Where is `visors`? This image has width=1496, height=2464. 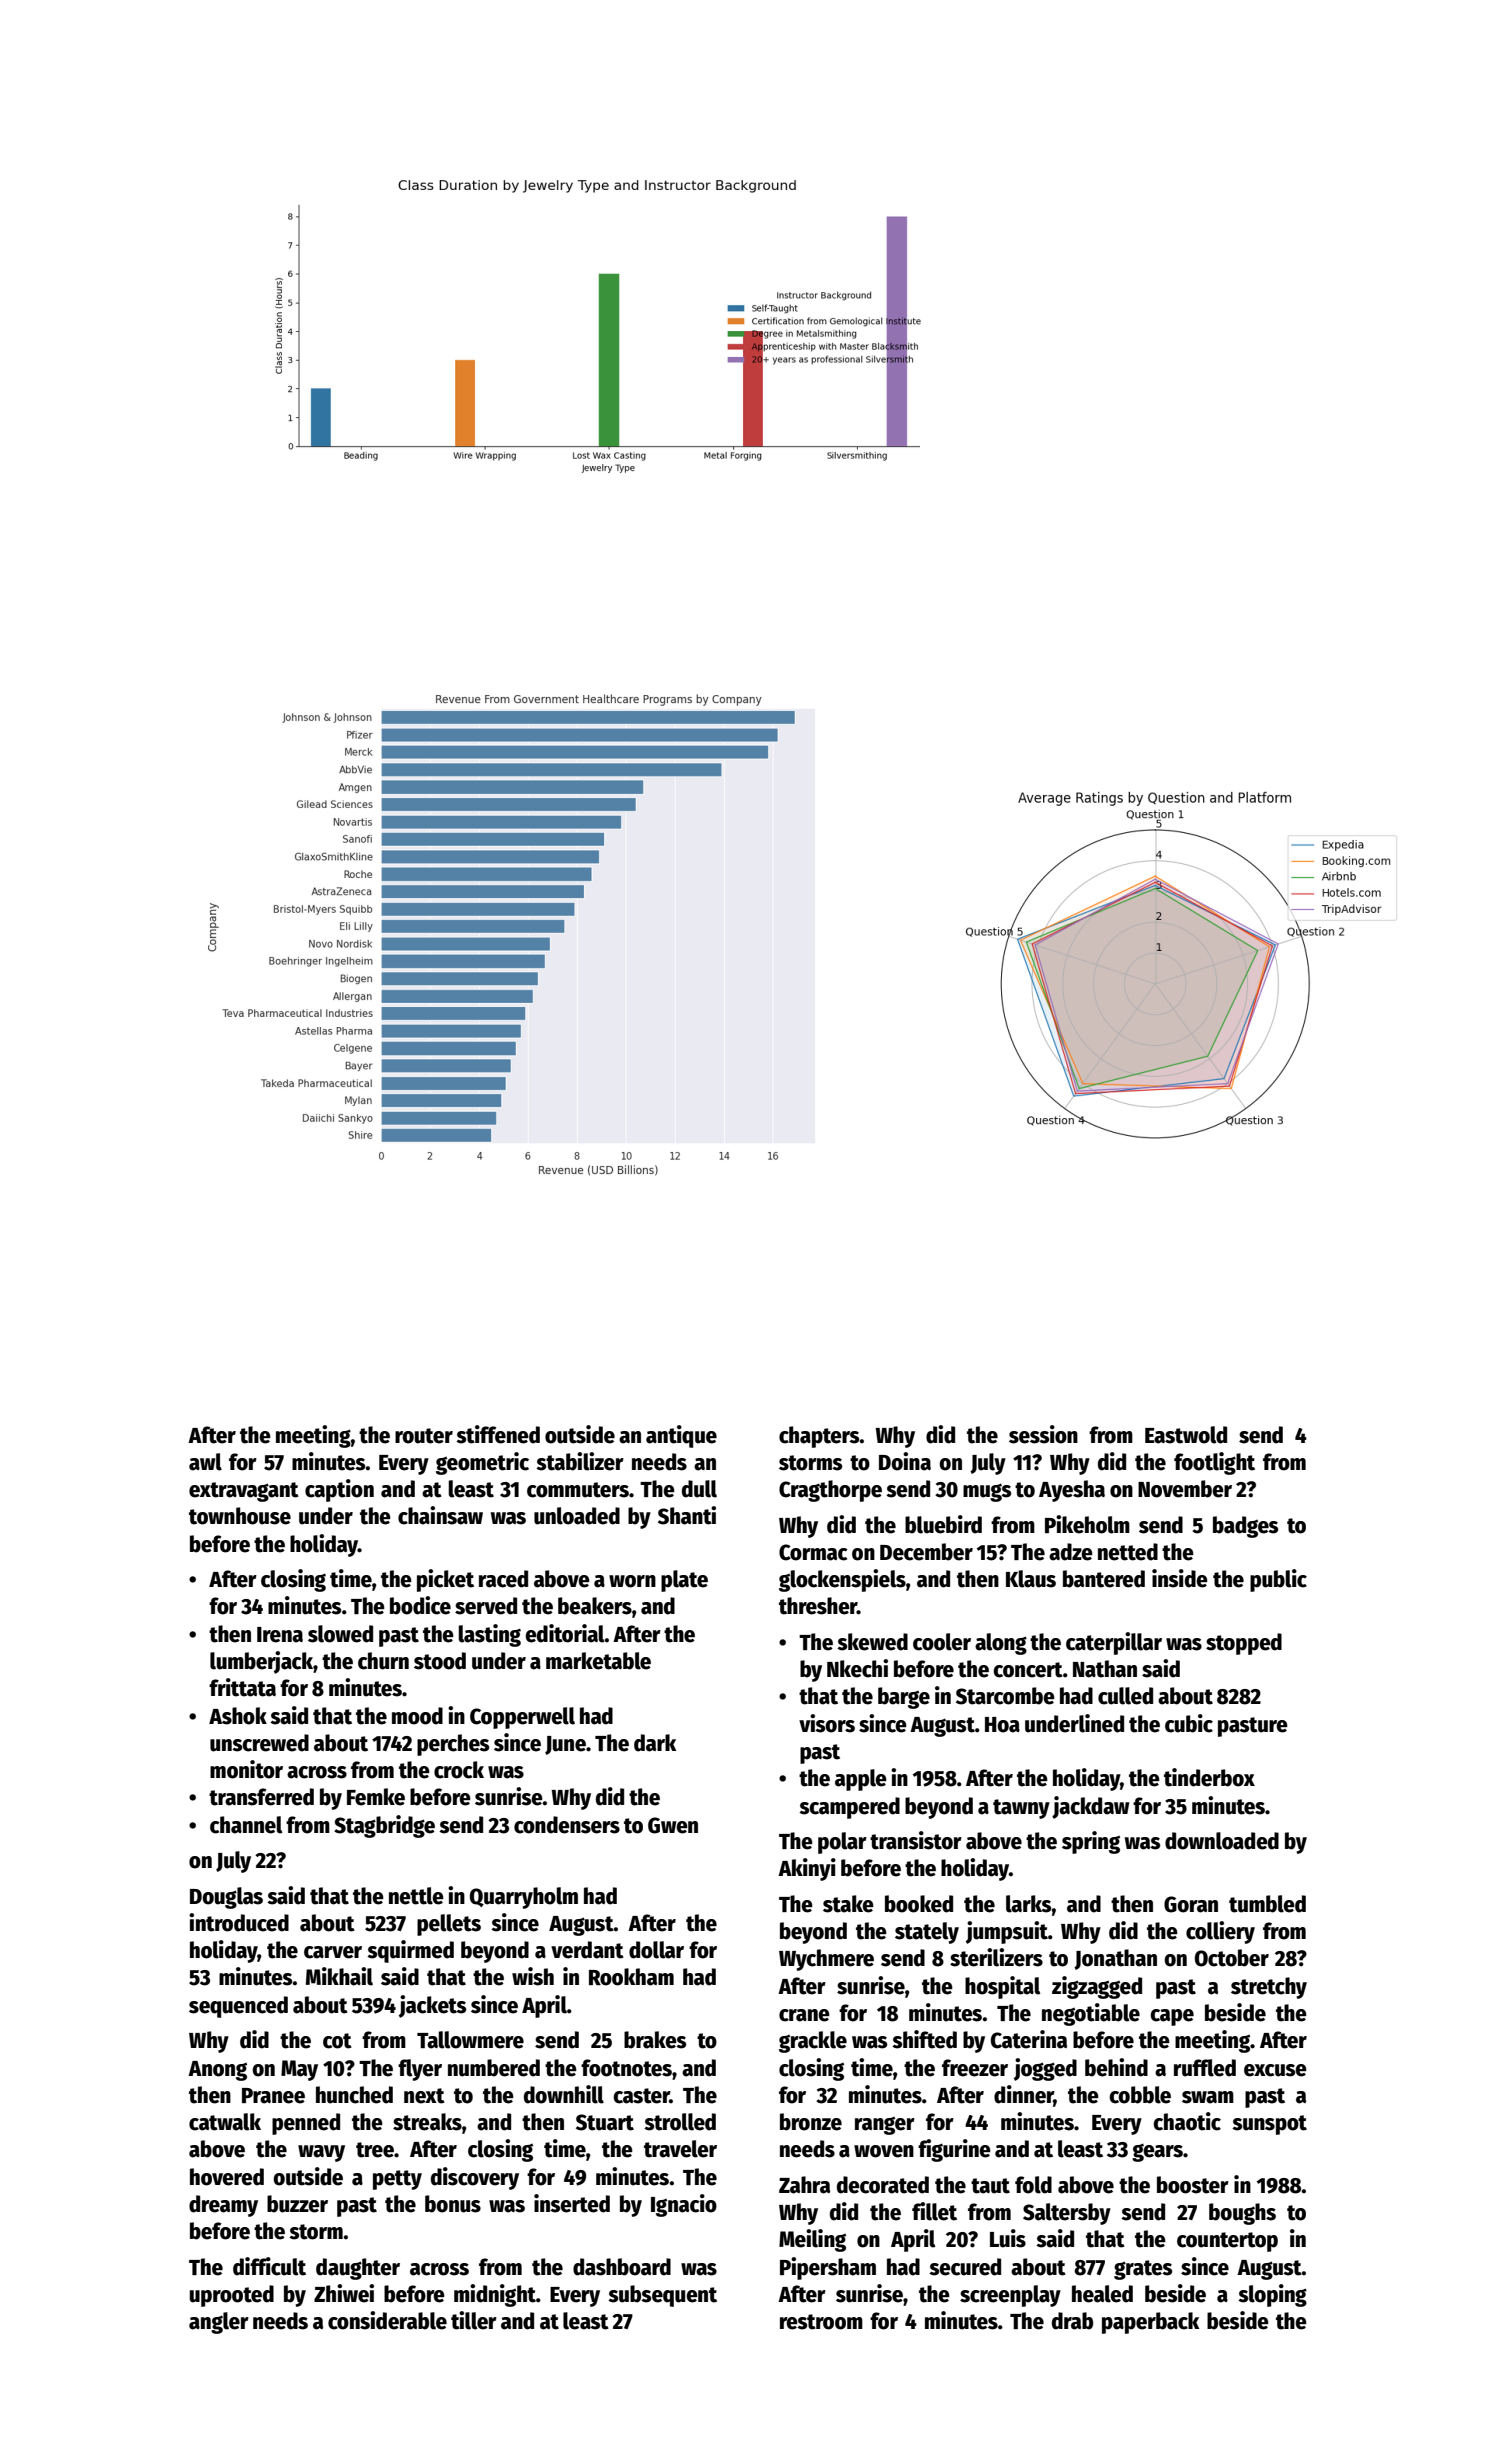
visors is located at coordinates (827, 1723).
